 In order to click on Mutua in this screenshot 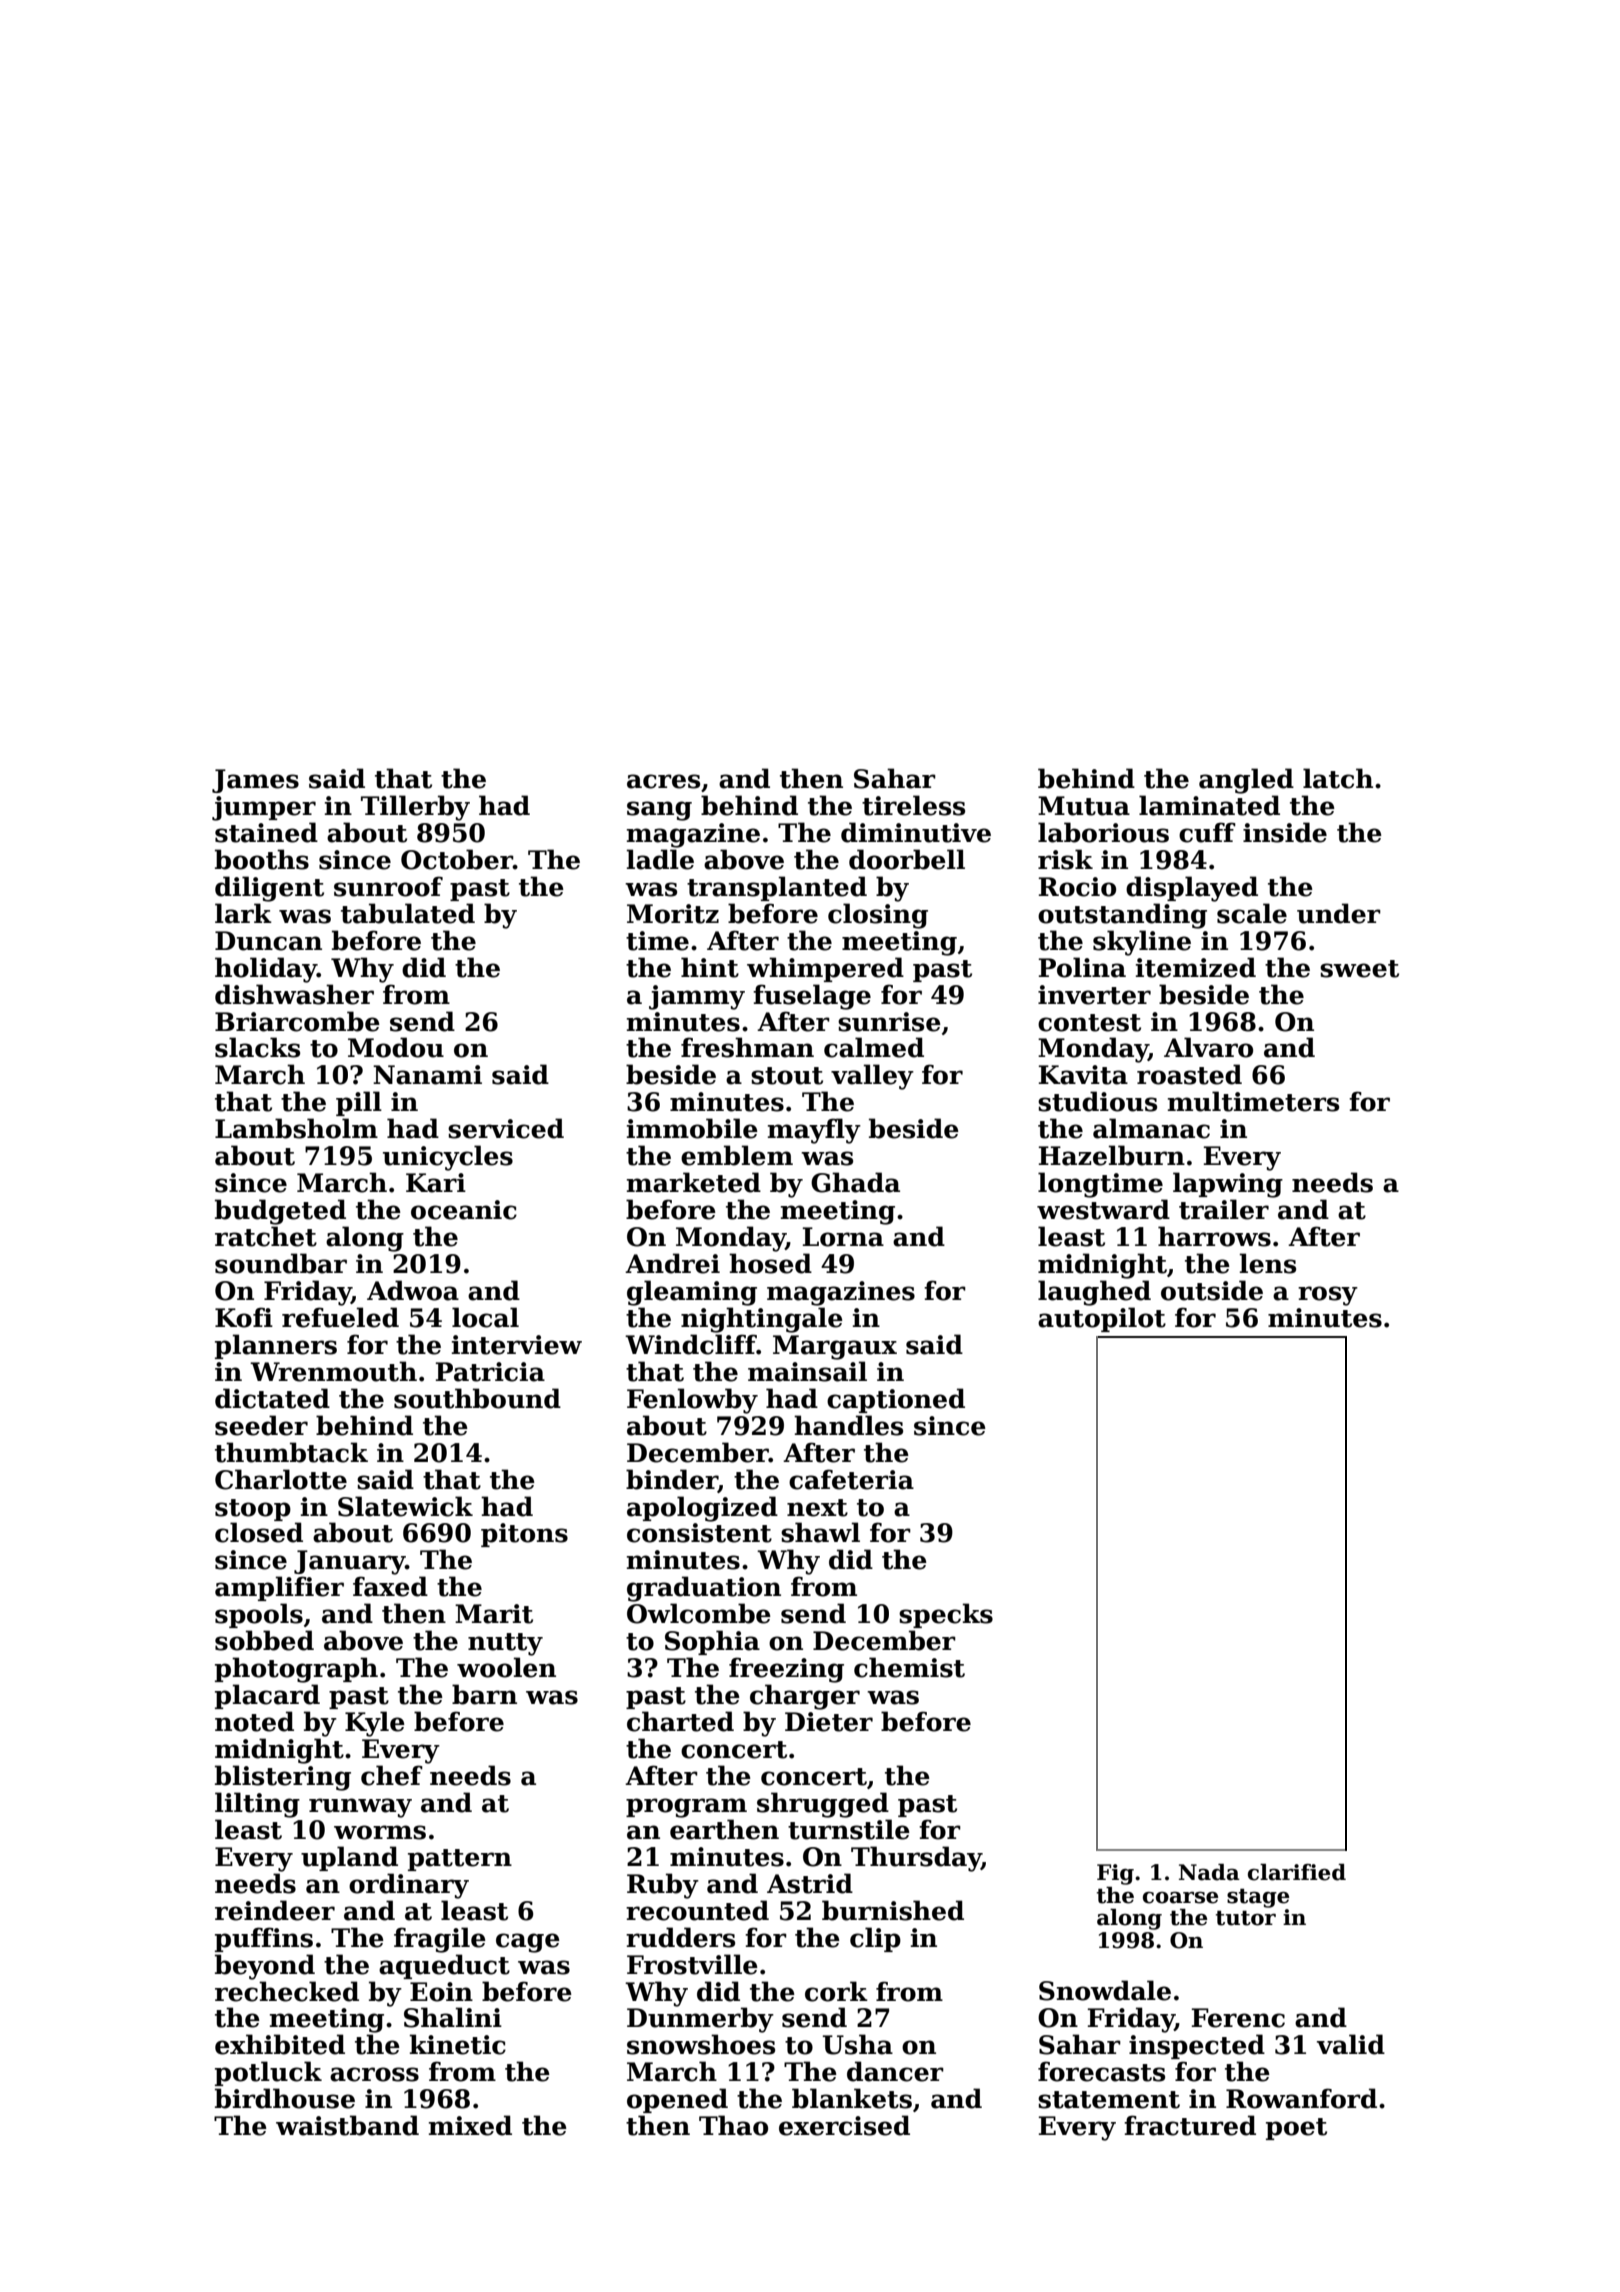, I will do `click(1084, 806)`.
